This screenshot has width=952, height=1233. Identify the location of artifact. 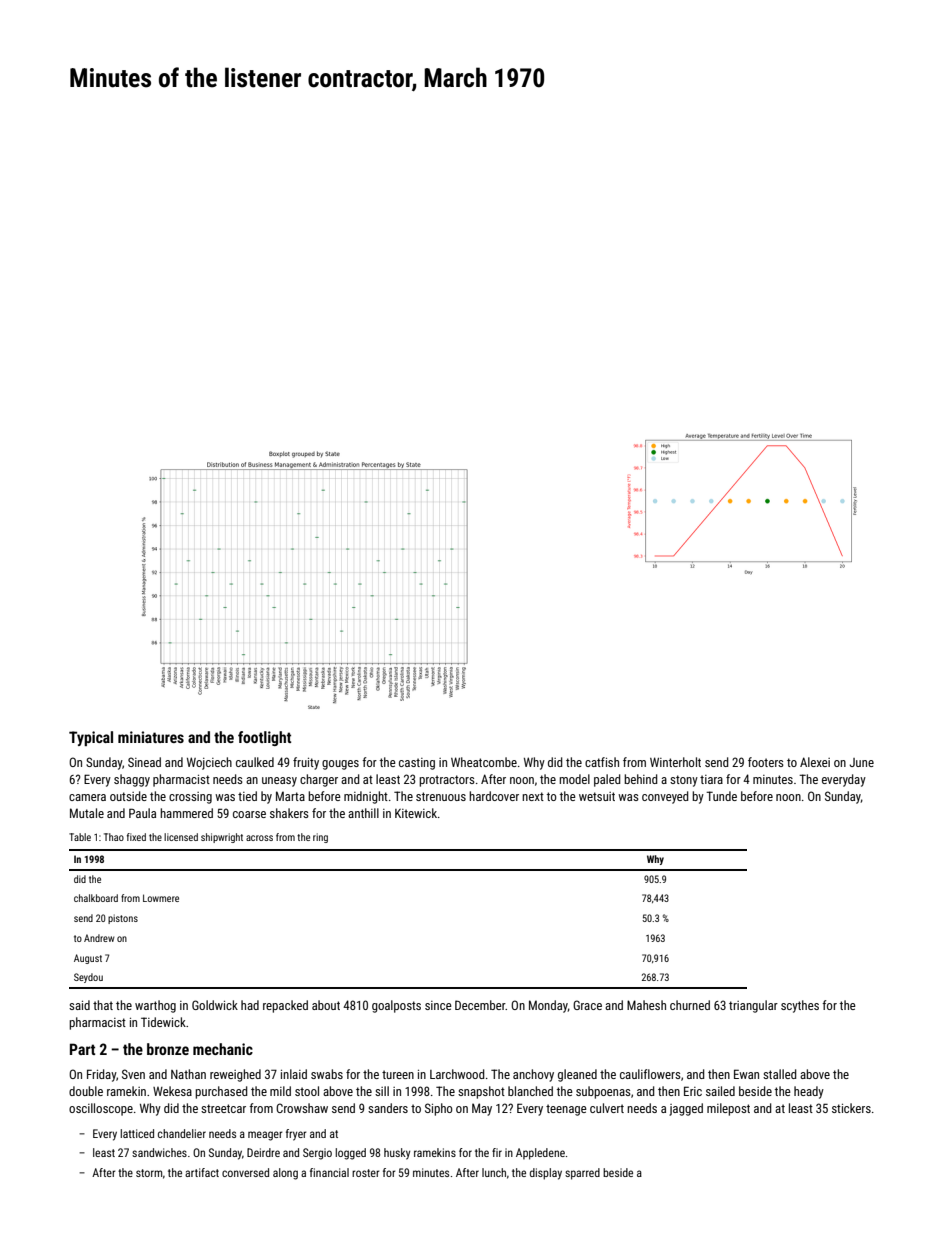
(202, 1172).
